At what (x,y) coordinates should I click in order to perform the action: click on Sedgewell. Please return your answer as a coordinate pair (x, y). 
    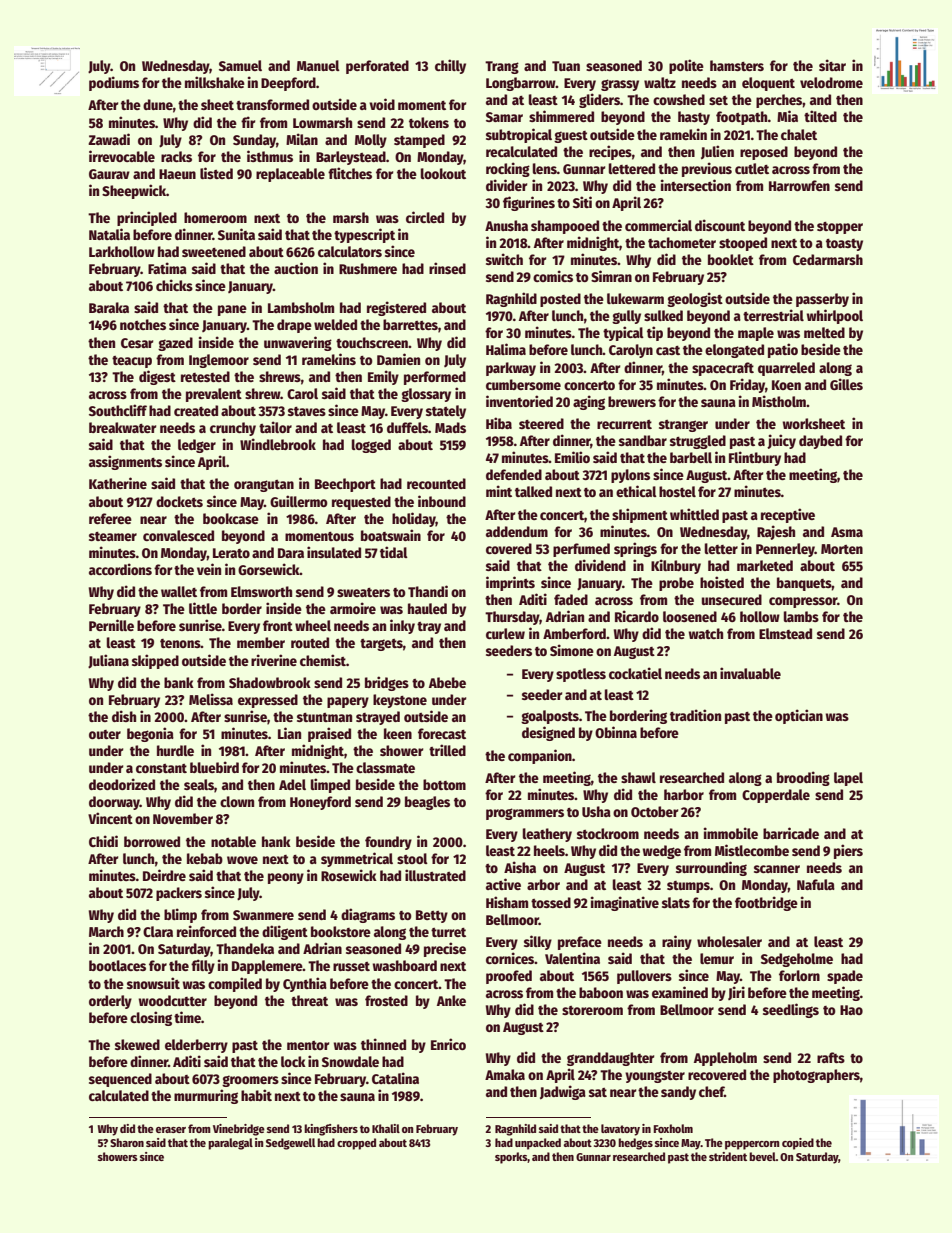
    Looking at the image, I should click on (290, 1144).
